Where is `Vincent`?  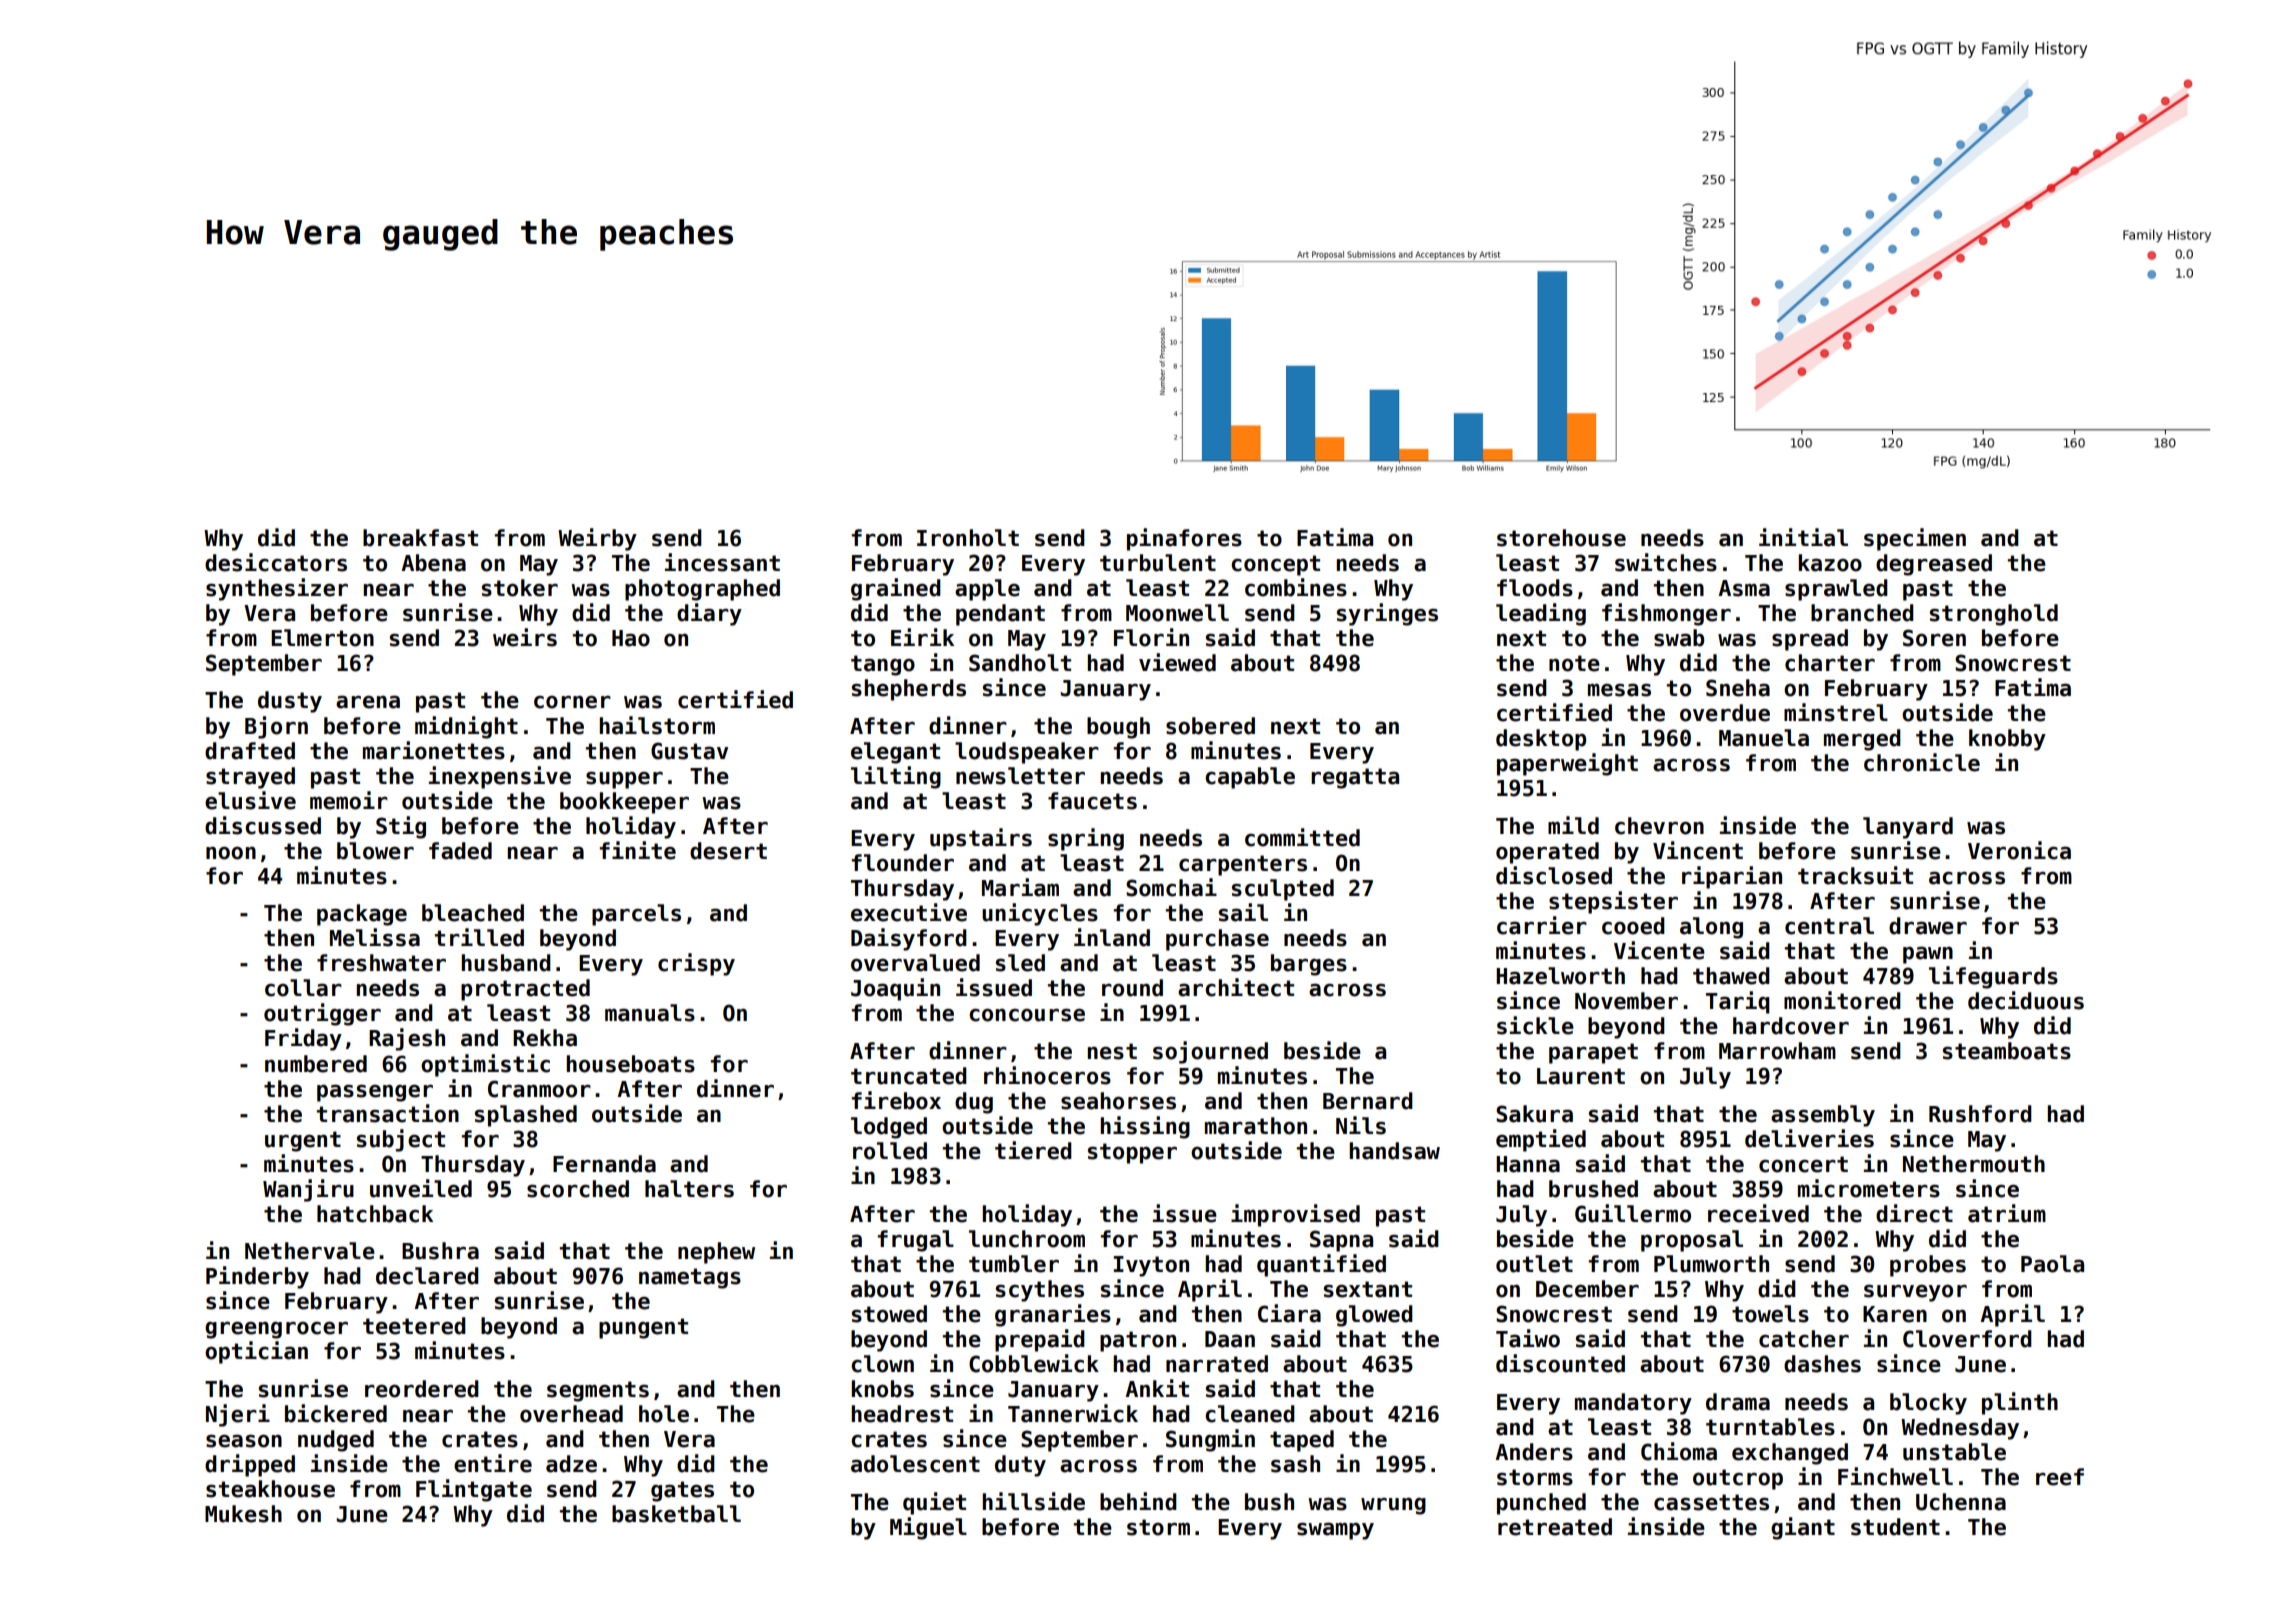 Vincent is located at coordinates (1698, 850).
